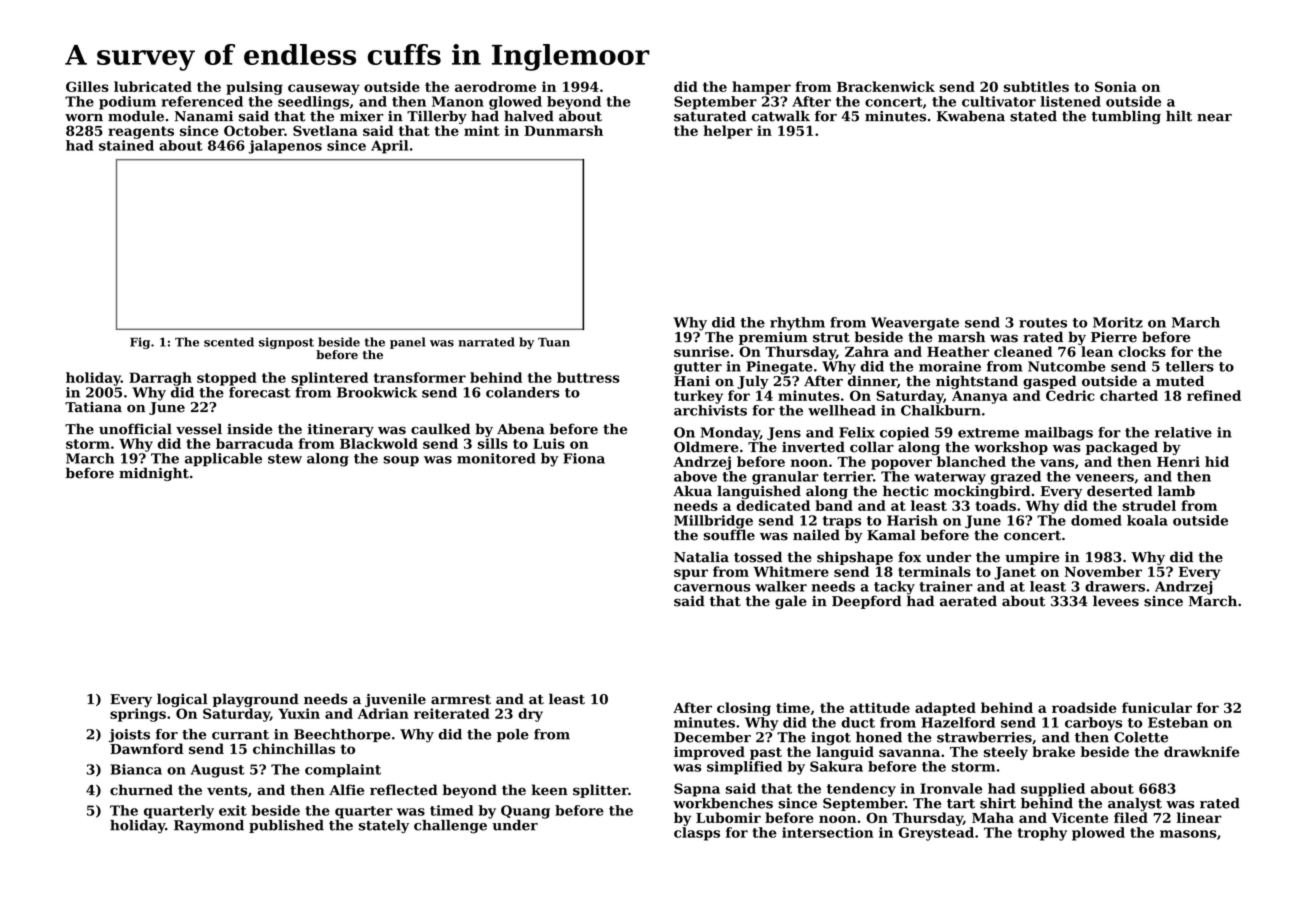  What do you see at coordinates (744, 709) in the document?
I see `closing` at bounding box center [744, 709].
